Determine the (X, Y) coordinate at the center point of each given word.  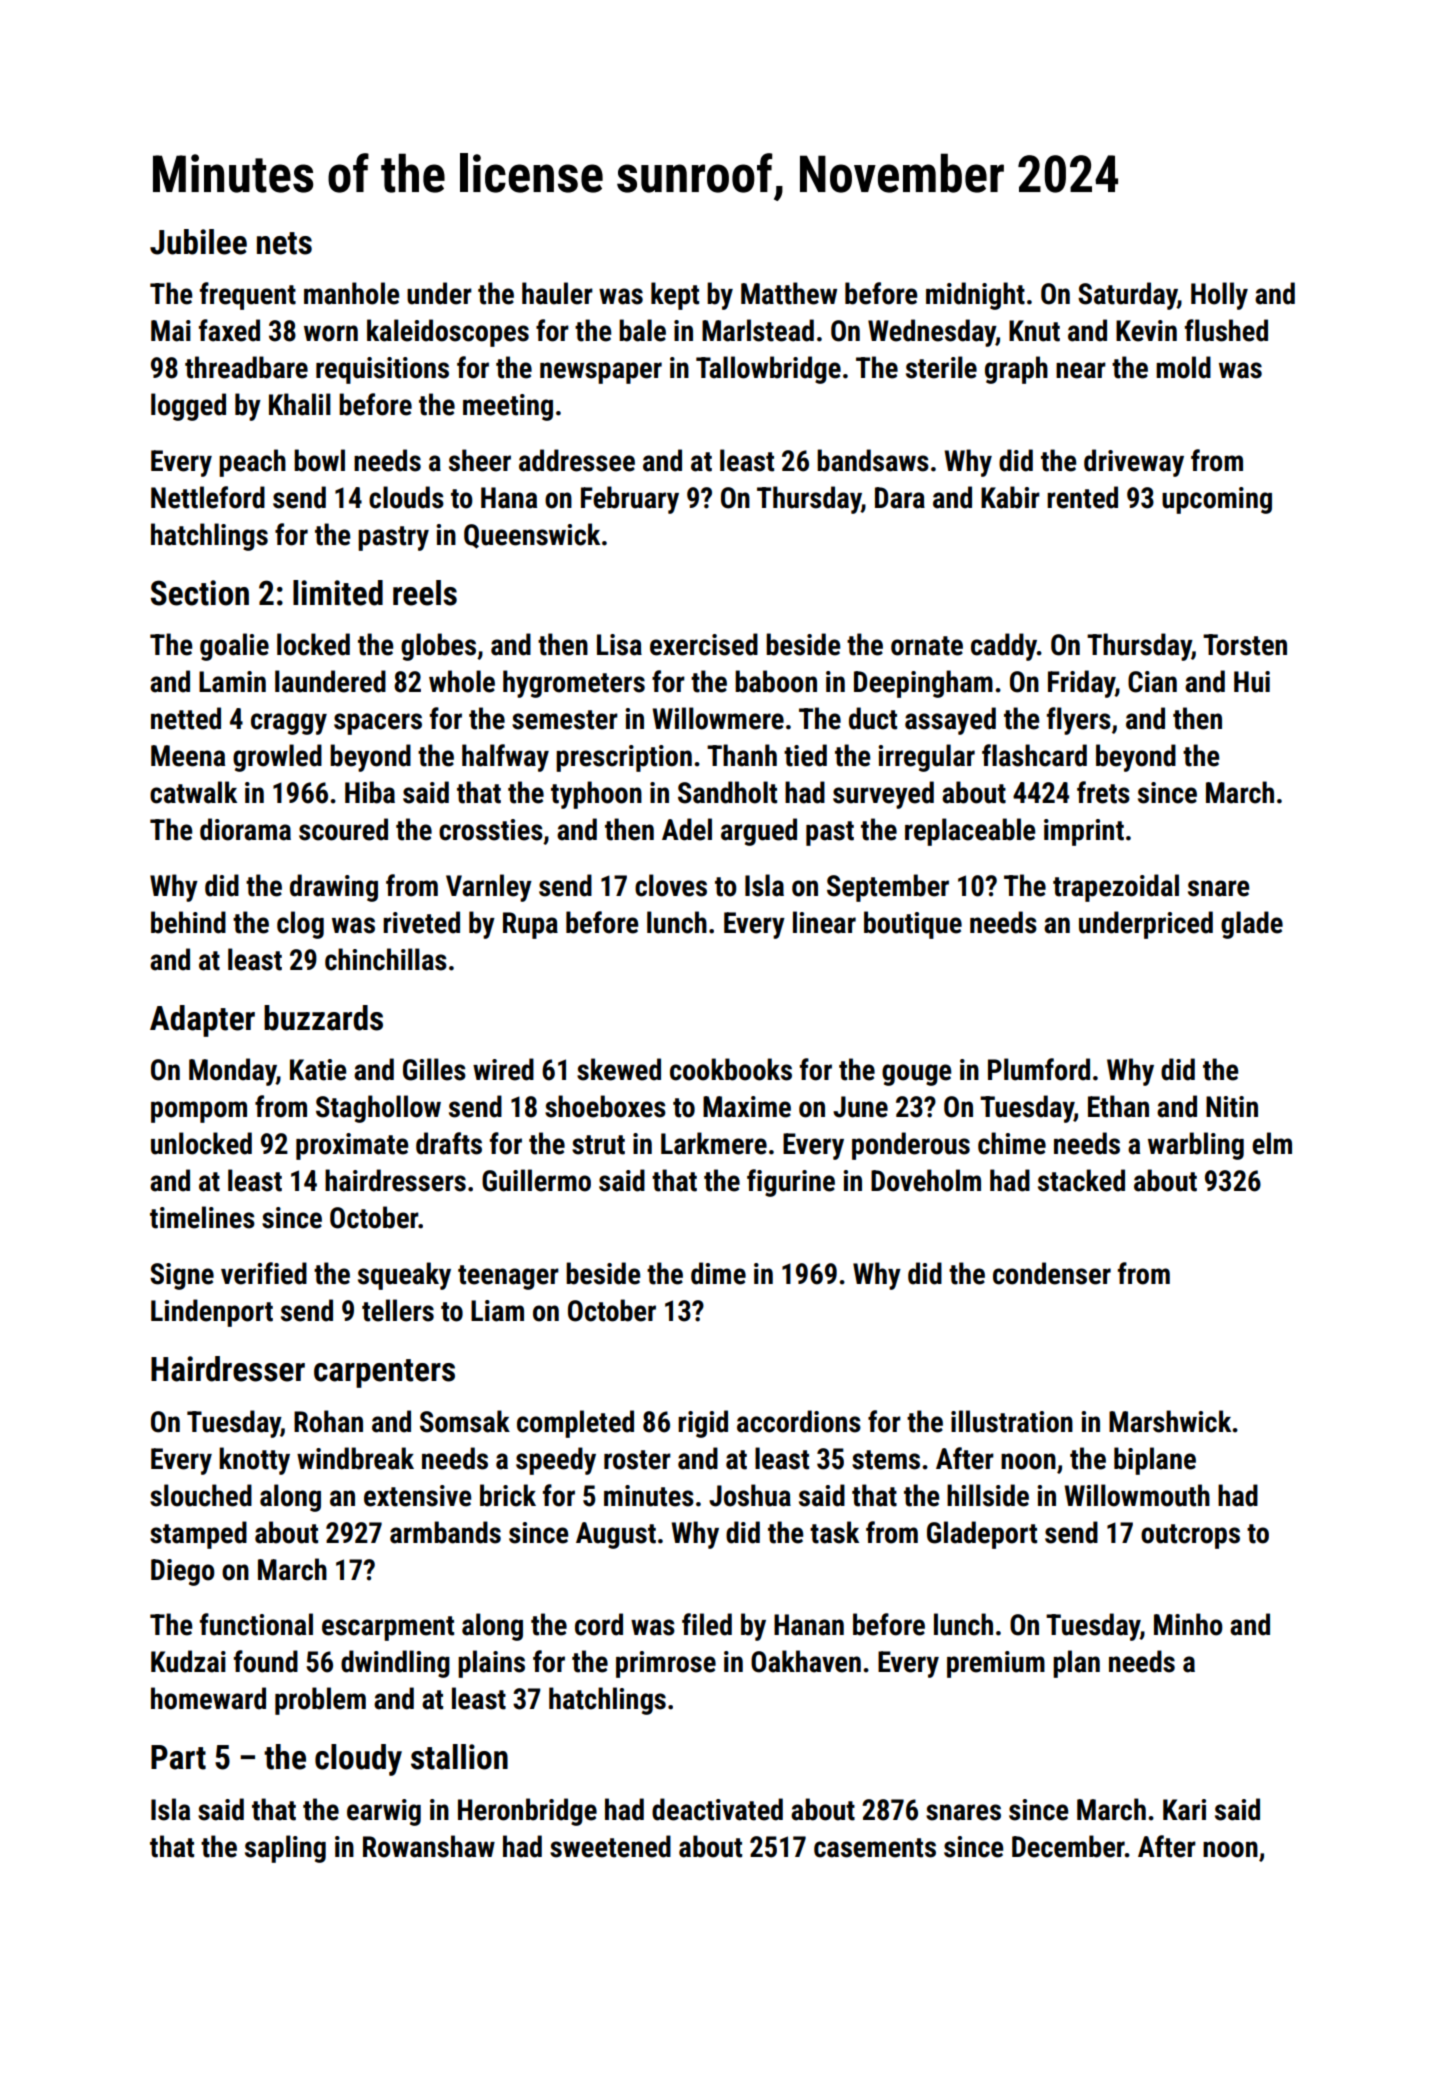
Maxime (747, 1107)
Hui (1252, 682)
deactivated (717, 1809)
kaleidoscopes (448, 333)
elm (1272, 1143)
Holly (1219, 296)
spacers (378, 724)
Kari (1184, 1810)
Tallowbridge (768, 370)
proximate (352, 1146)
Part (178, 1757)
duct (873, 718)
